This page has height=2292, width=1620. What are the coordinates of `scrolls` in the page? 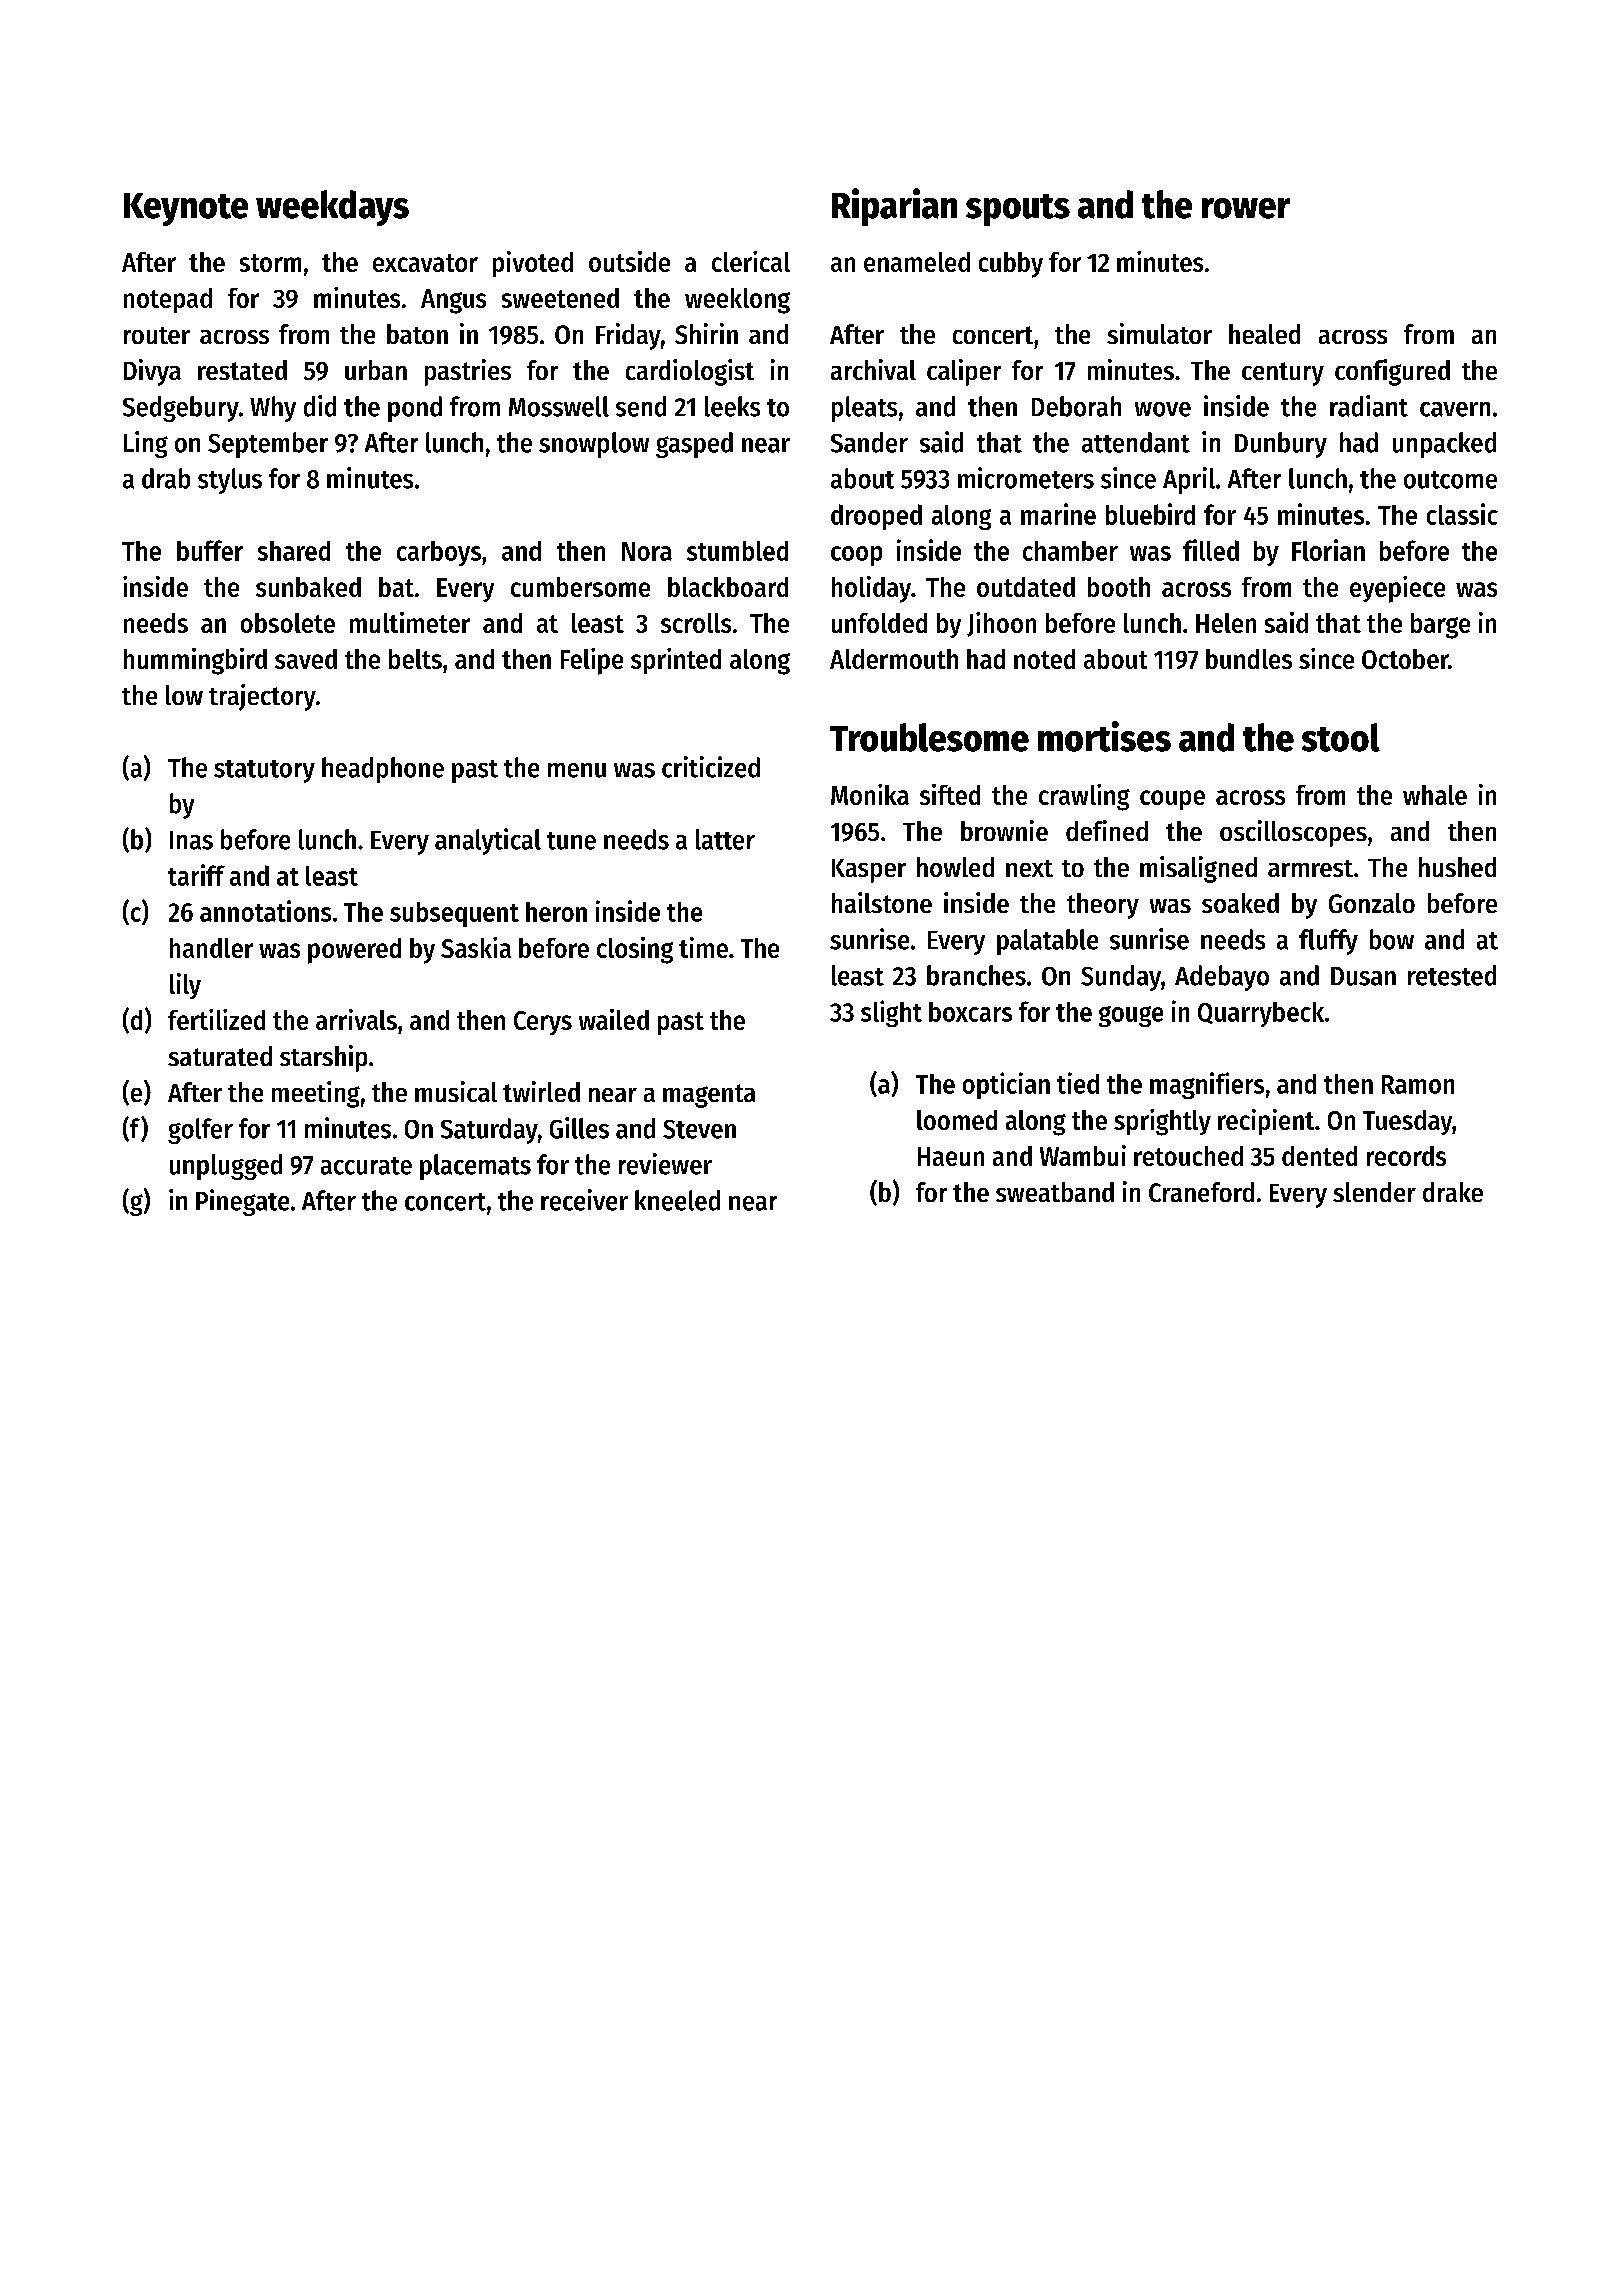 It's located at (696, 623).
